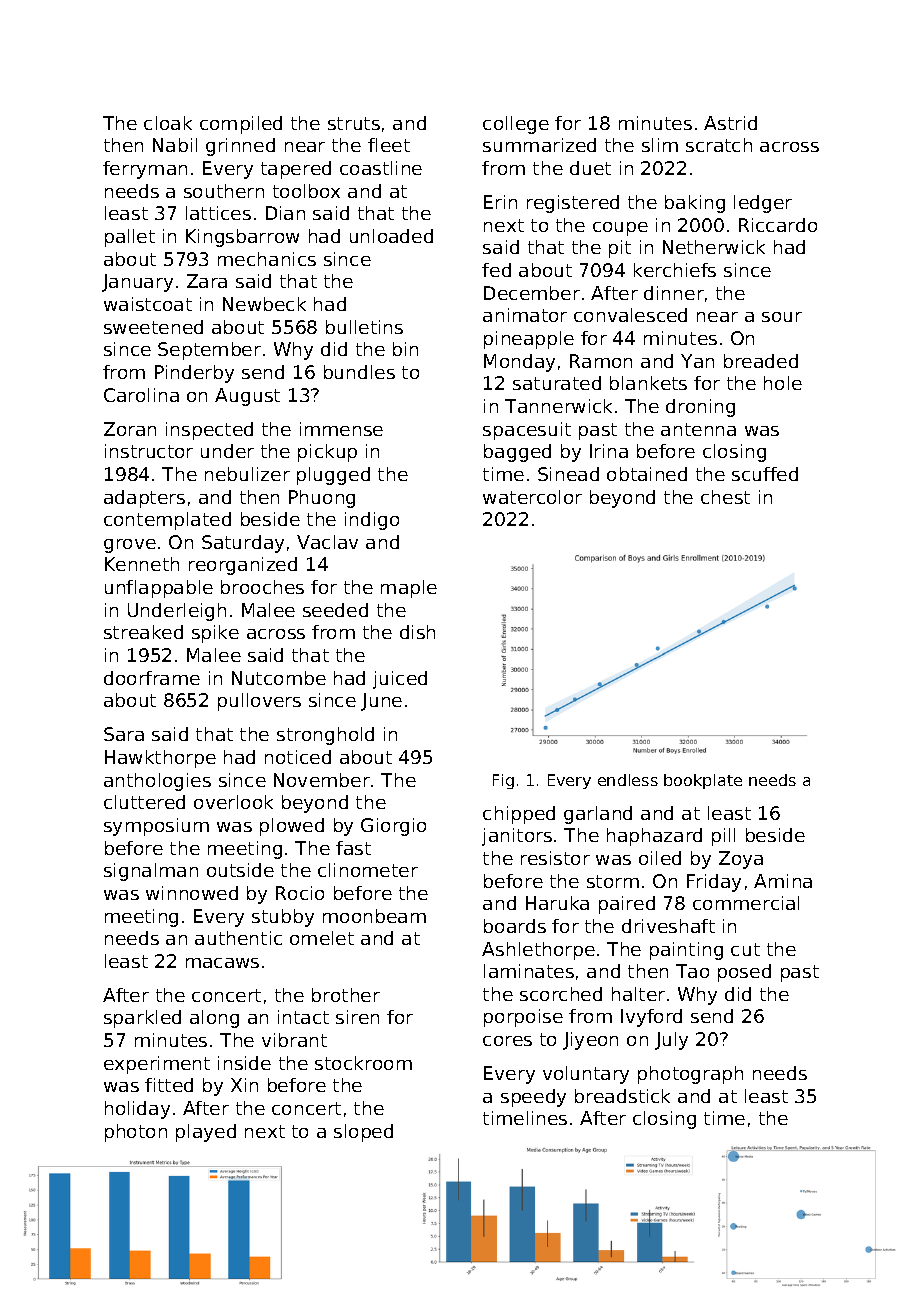 The image size is (924, 1311). What do you see at coordinates (168, 123) in the screenshot?
I see `cloak` at bounding box center [168, 123].
